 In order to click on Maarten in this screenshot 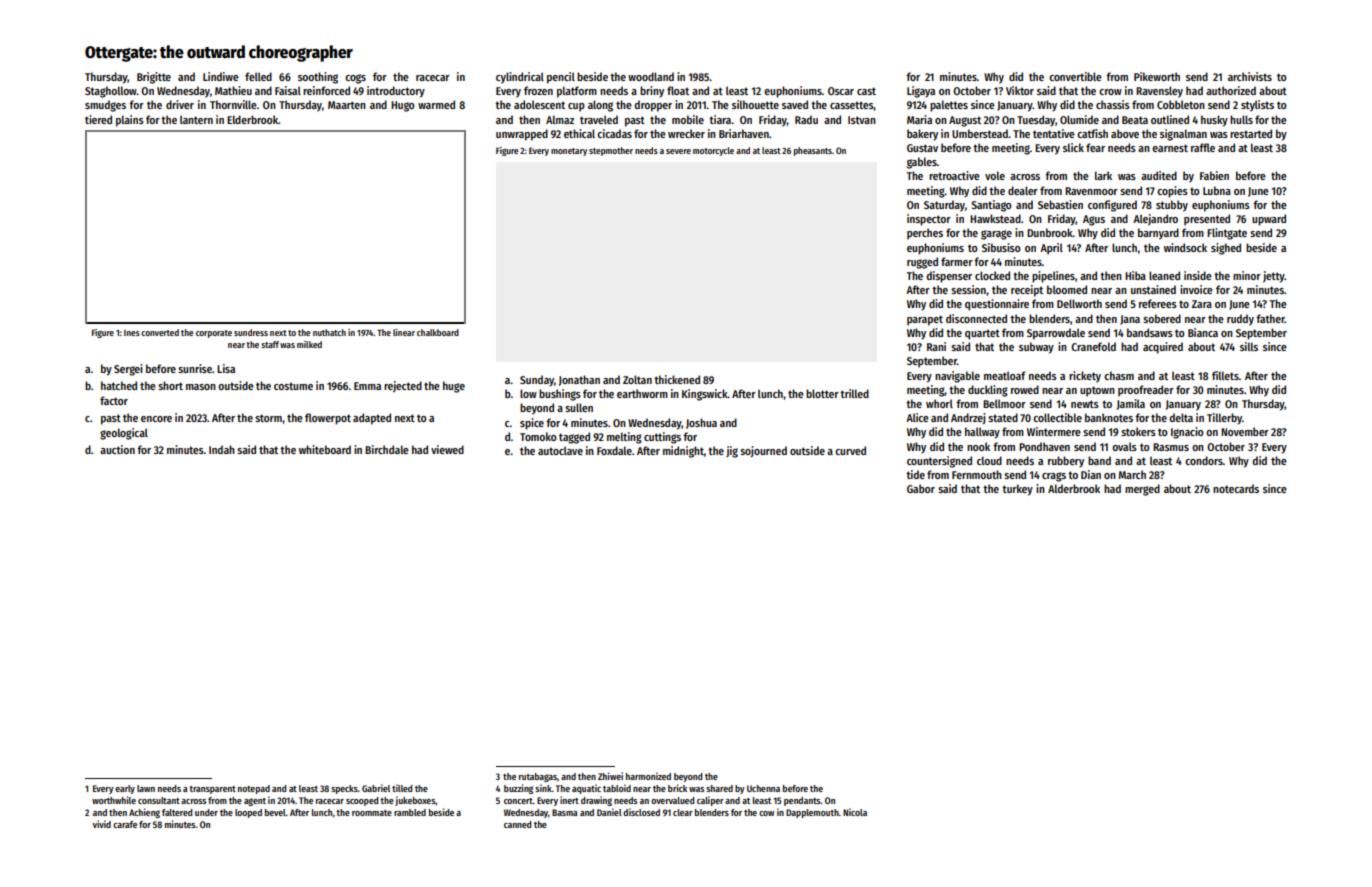, I will do `click(347, 105)`.
